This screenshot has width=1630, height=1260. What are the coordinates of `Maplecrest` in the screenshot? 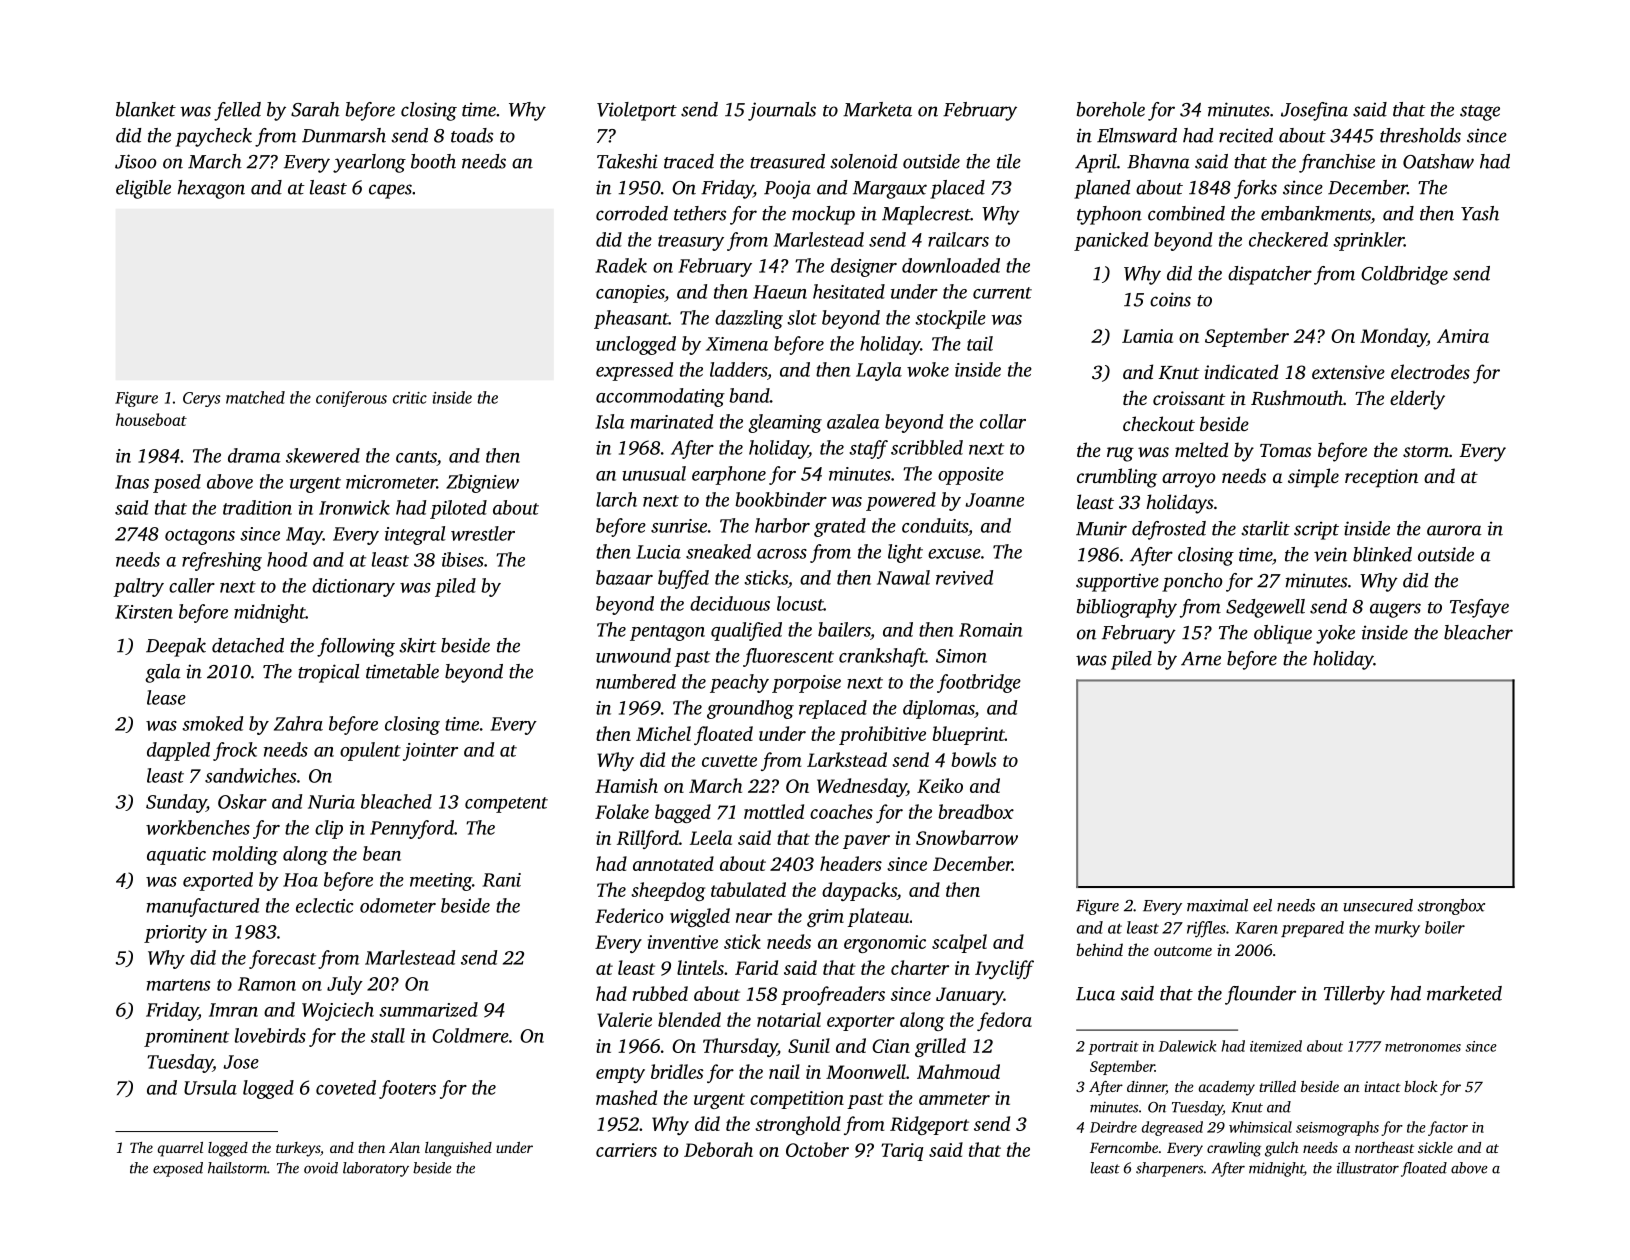 It's located at (926, 215).
